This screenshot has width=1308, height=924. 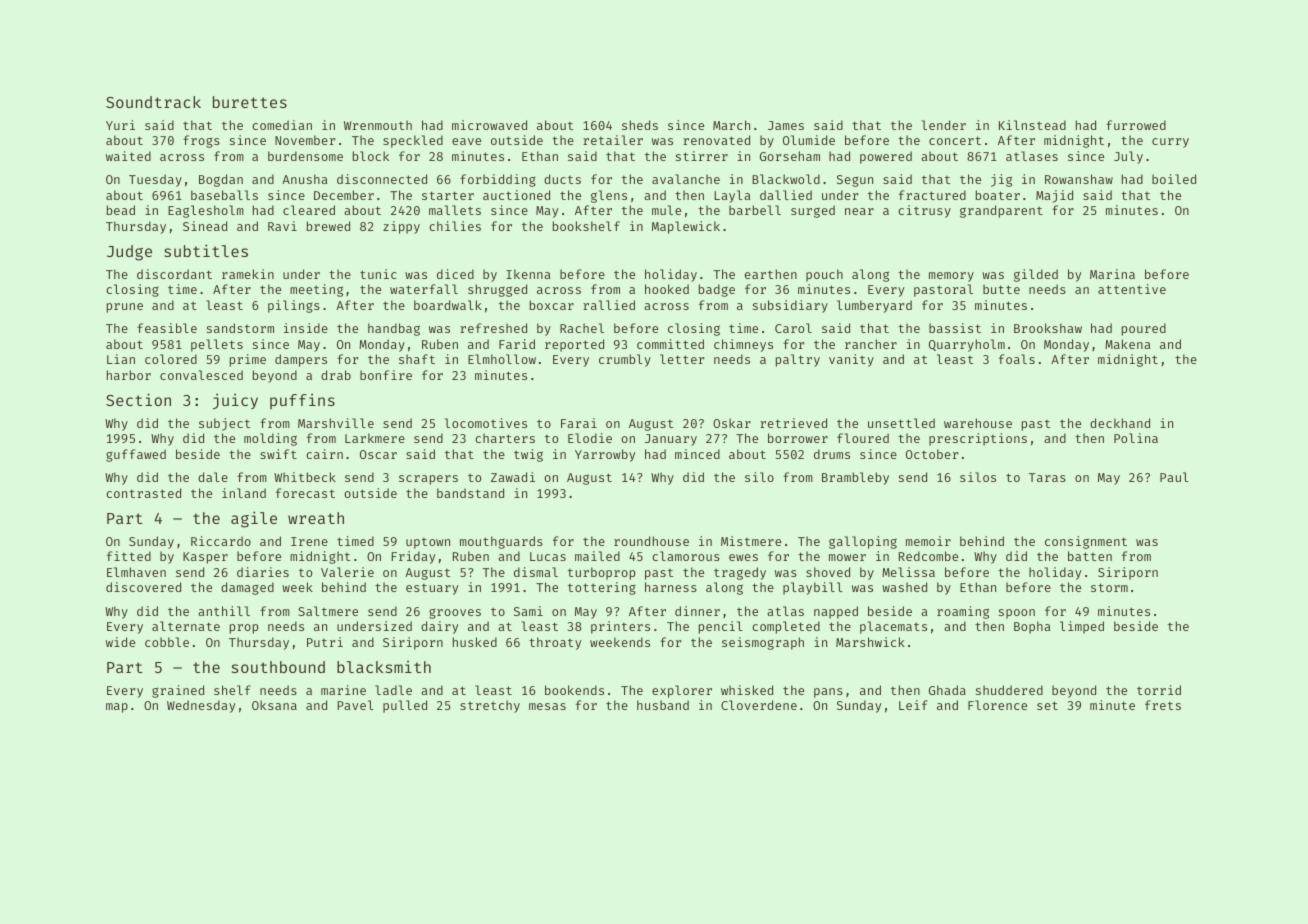 I want to click on Melissa, so click(x=908, y=572).
